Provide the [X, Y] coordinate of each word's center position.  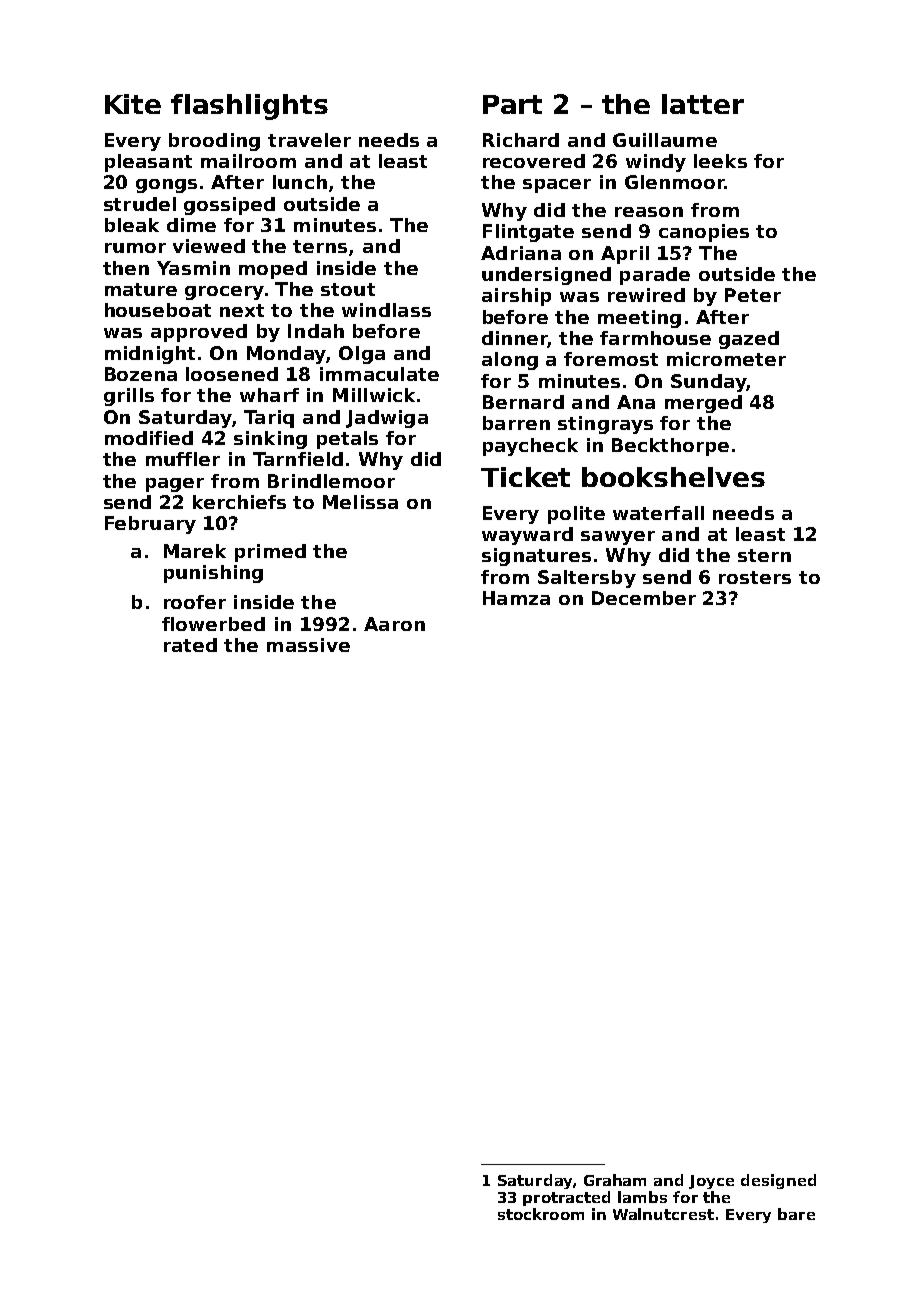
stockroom [541, 1214]
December [644, 598]
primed [270, 553]
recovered [534, 161]
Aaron [394, 624]
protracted [566, 1198]
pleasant [148, 163]
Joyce [711, 1182]
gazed [749, 340]
